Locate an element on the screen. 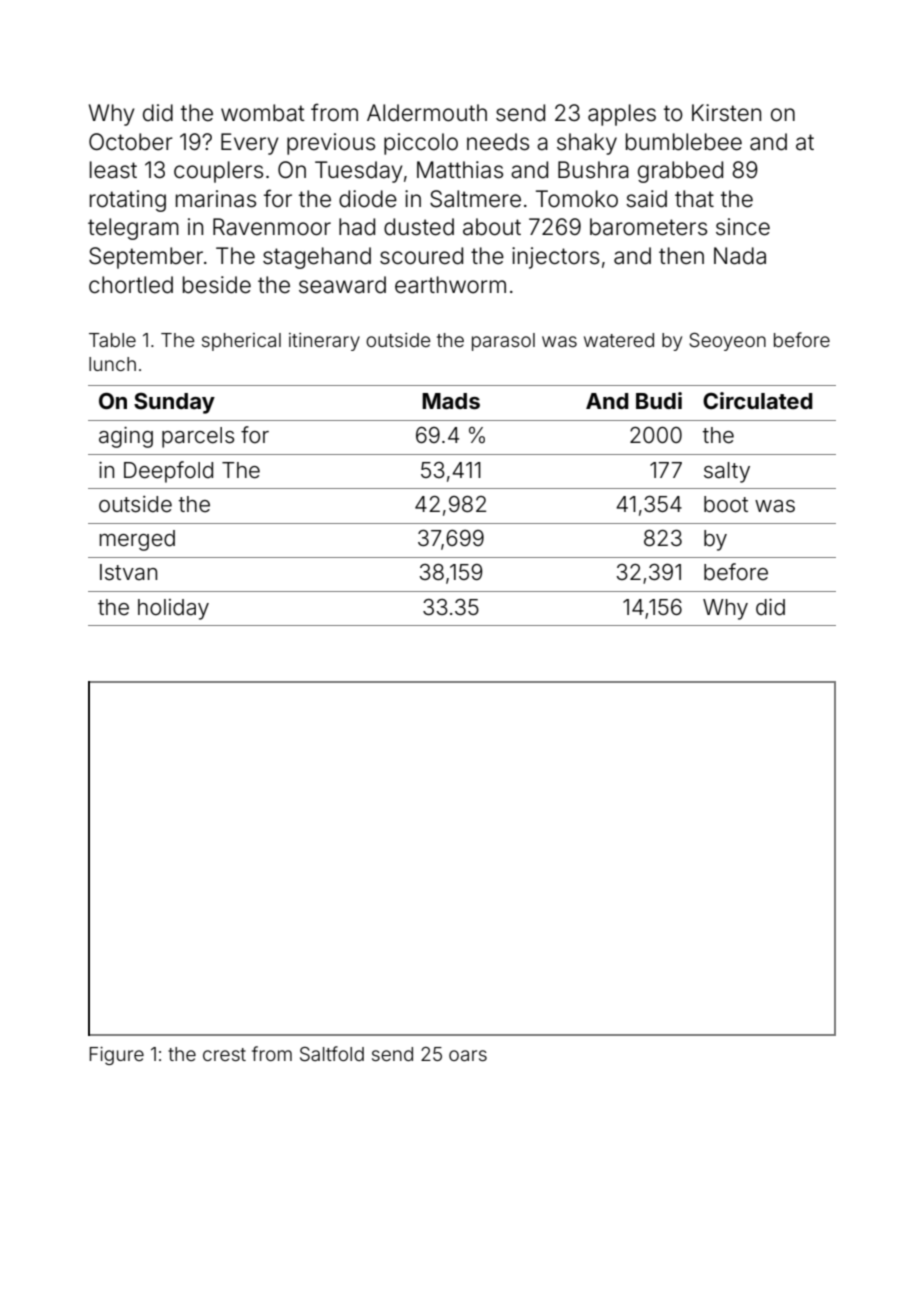 The image size is (924, 1314). oars is located at coordinates (468, 1055).
